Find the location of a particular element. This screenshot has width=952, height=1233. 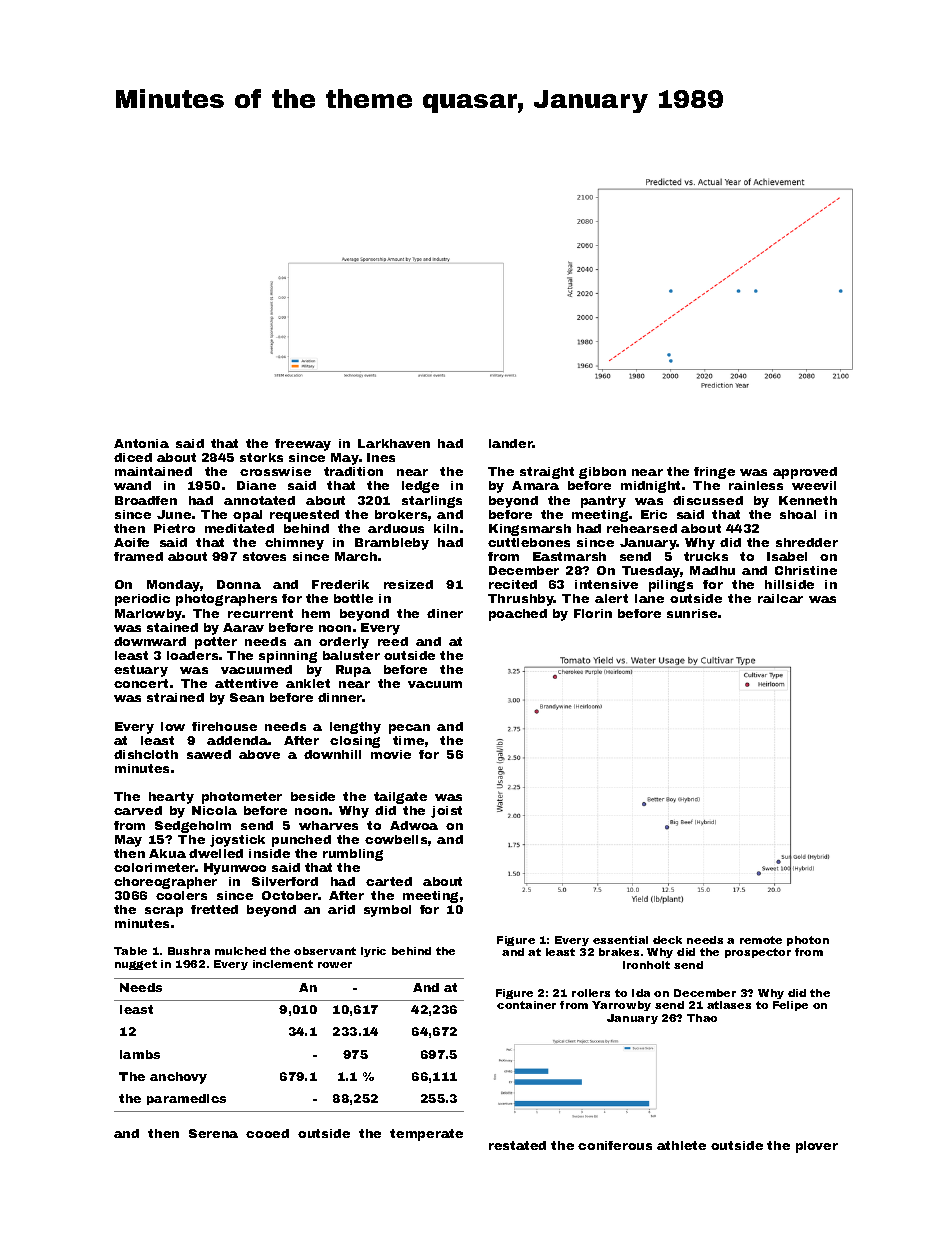

Antonia is located at coordinates (141, 443).
